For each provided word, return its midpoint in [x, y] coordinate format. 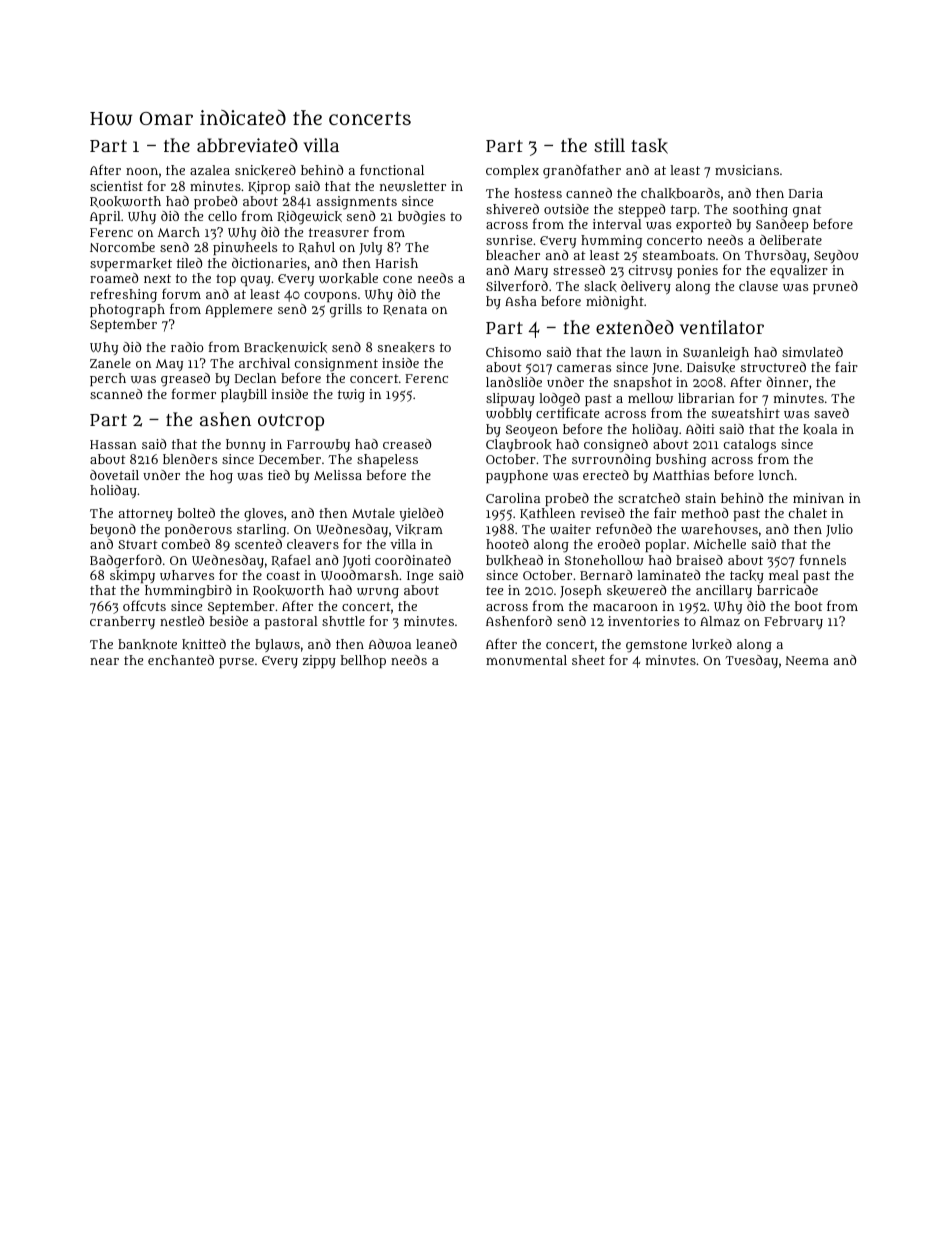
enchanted [181, 660]
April [105, 217]
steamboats [679, 255]
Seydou [836, 256]
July [370, 248]
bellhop [363, 661]
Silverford [517, 285]
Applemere [238, 310]
